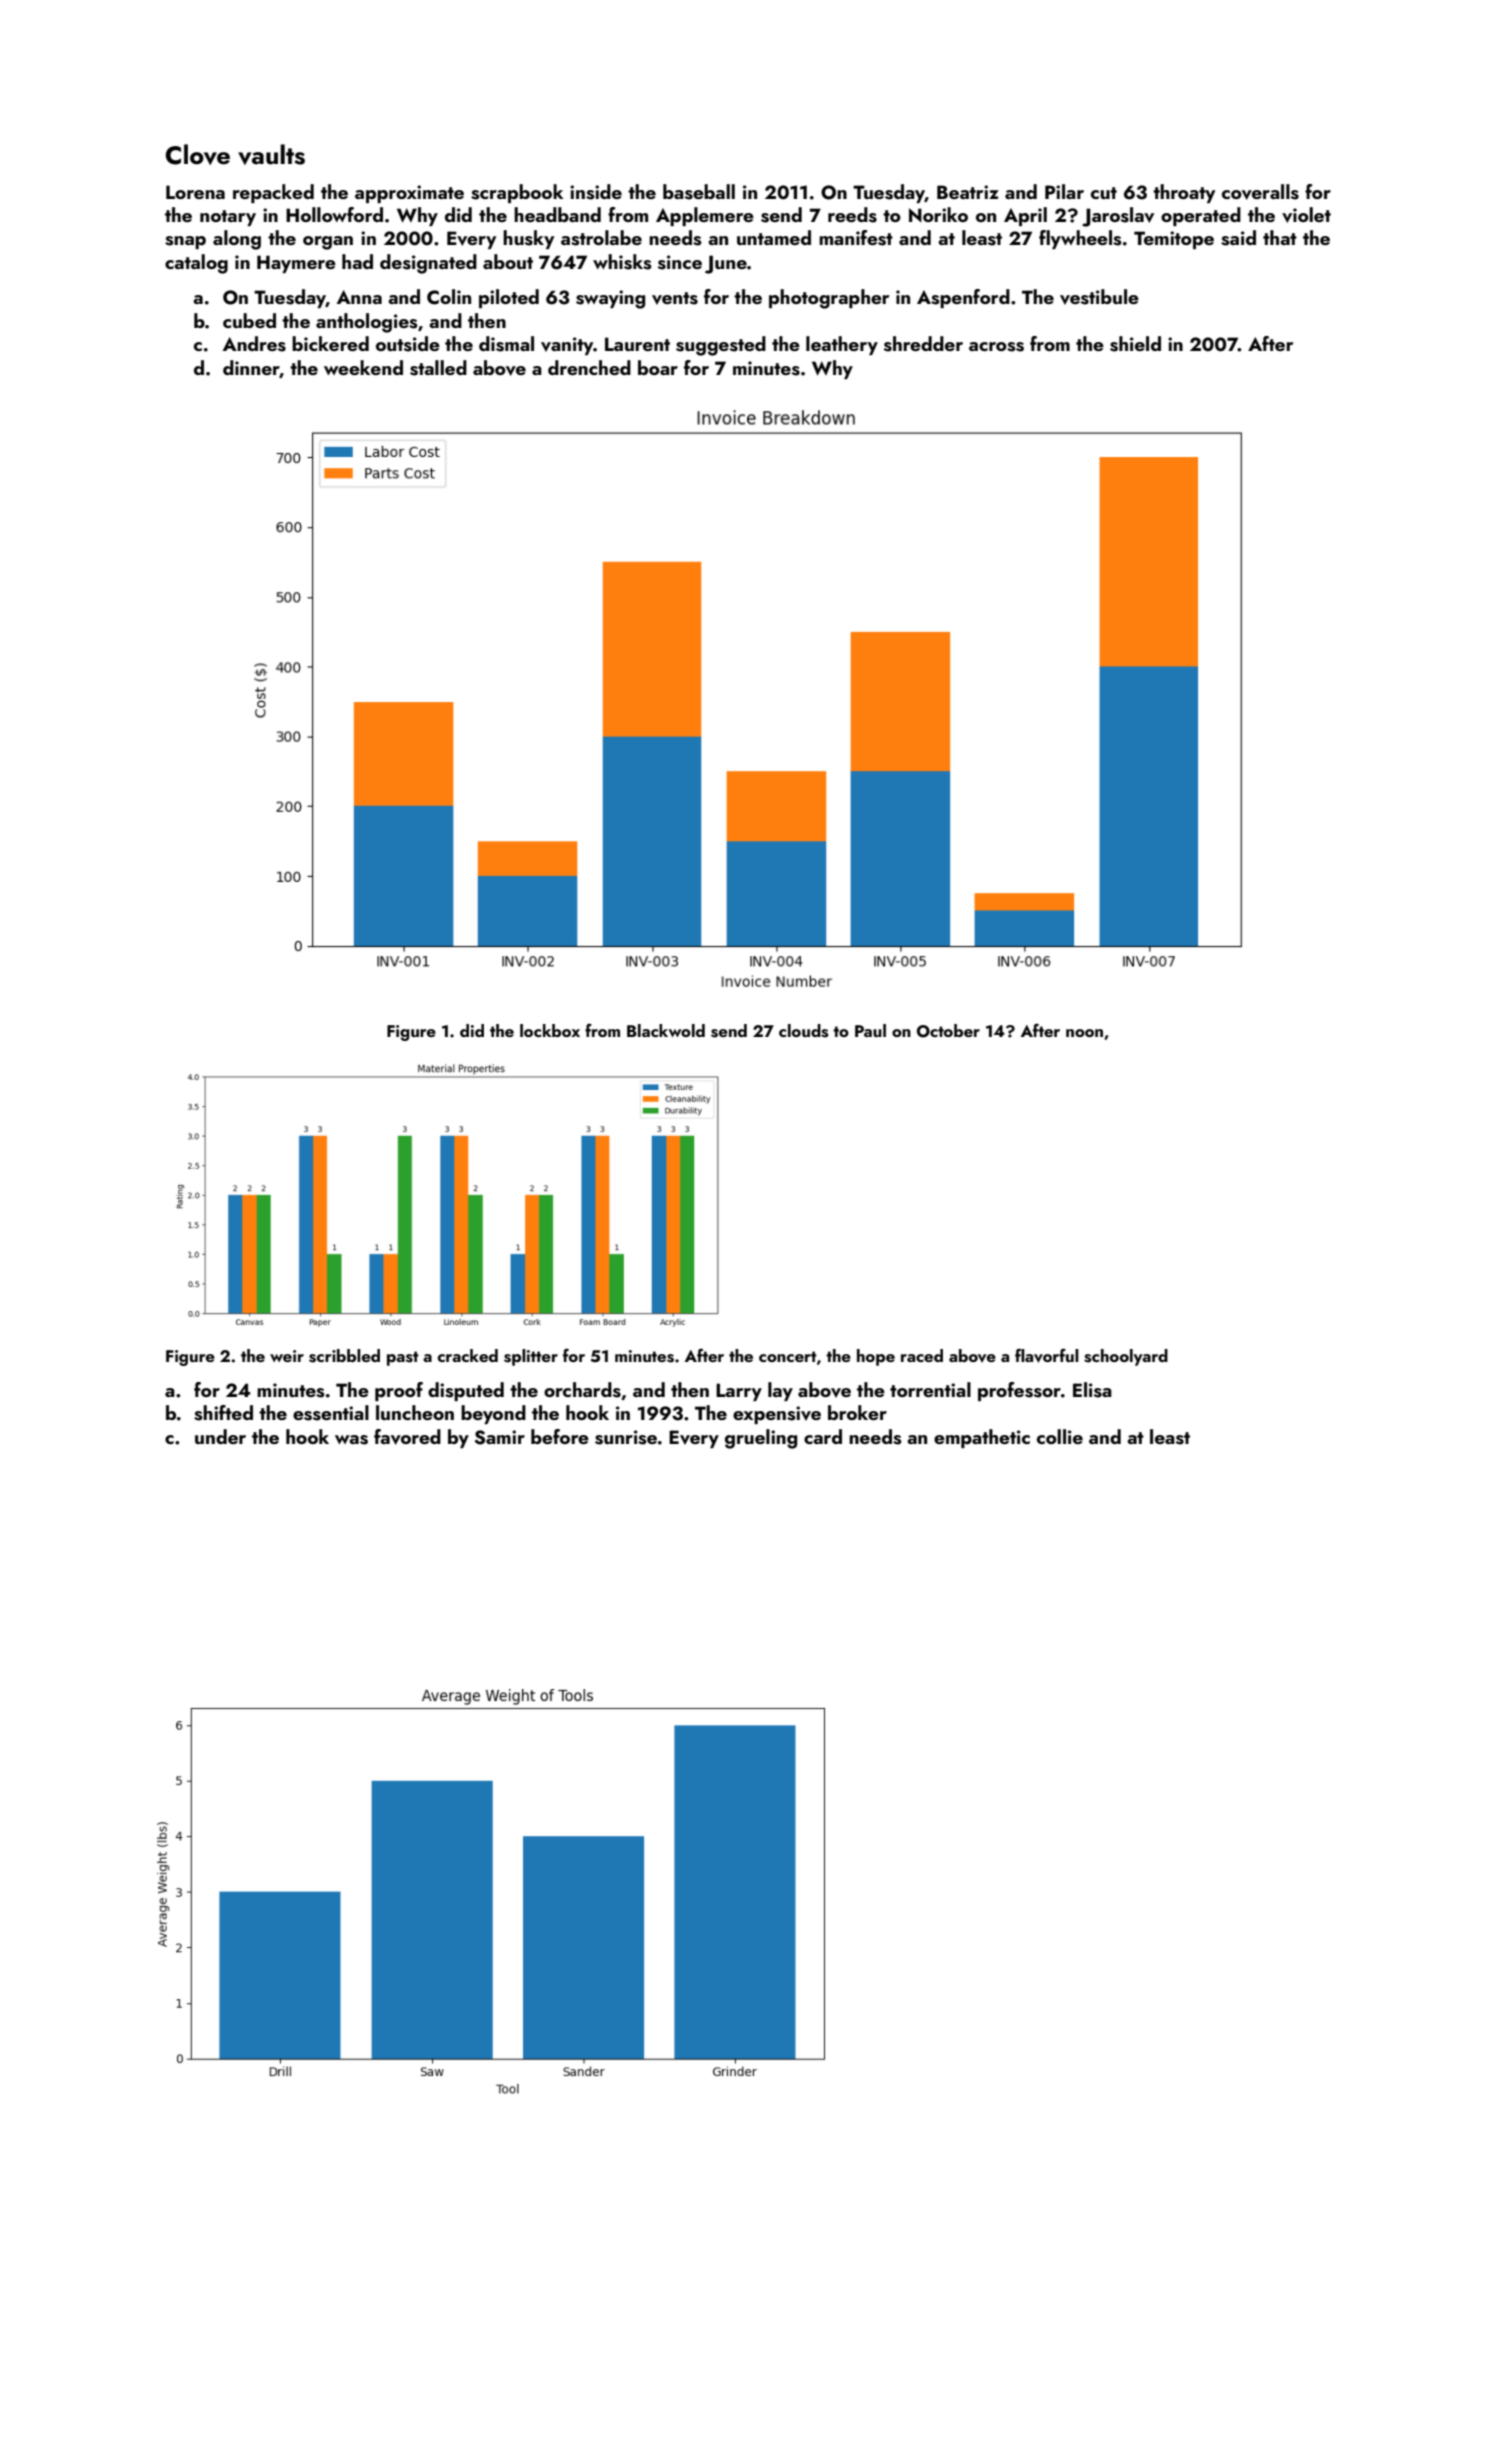  Describe the element at coordinates (550, 1030) in the image. I see `lockbox` at that location.
